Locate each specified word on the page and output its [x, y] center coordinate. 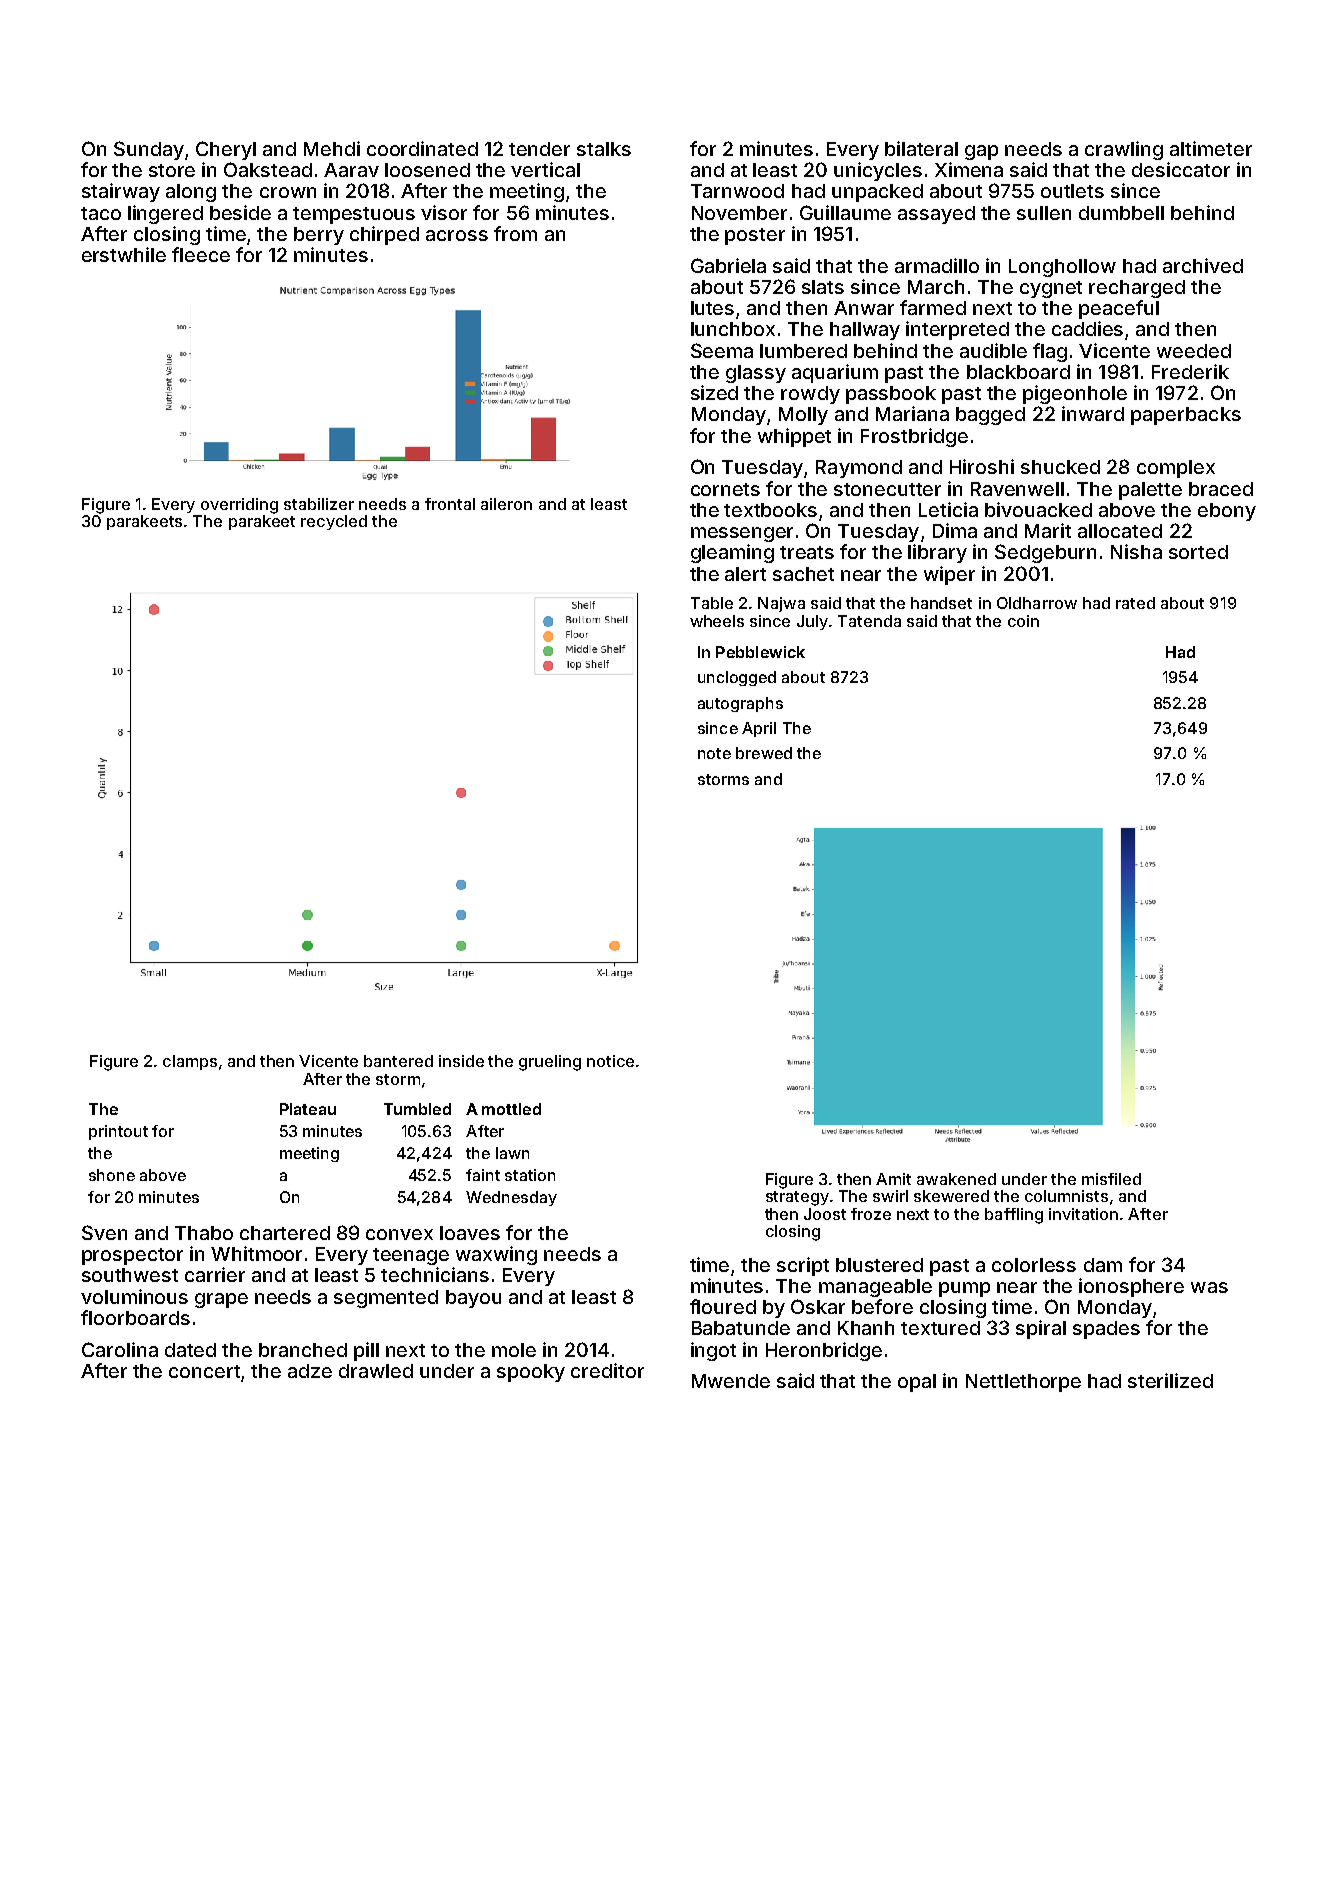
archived [1203, 265]
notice [610, 1061]
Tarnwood [737, 191]
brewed [764, 753]
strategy [797, 1198]
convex [399, 1234]
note [714, 753]
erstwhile [124, 254]
